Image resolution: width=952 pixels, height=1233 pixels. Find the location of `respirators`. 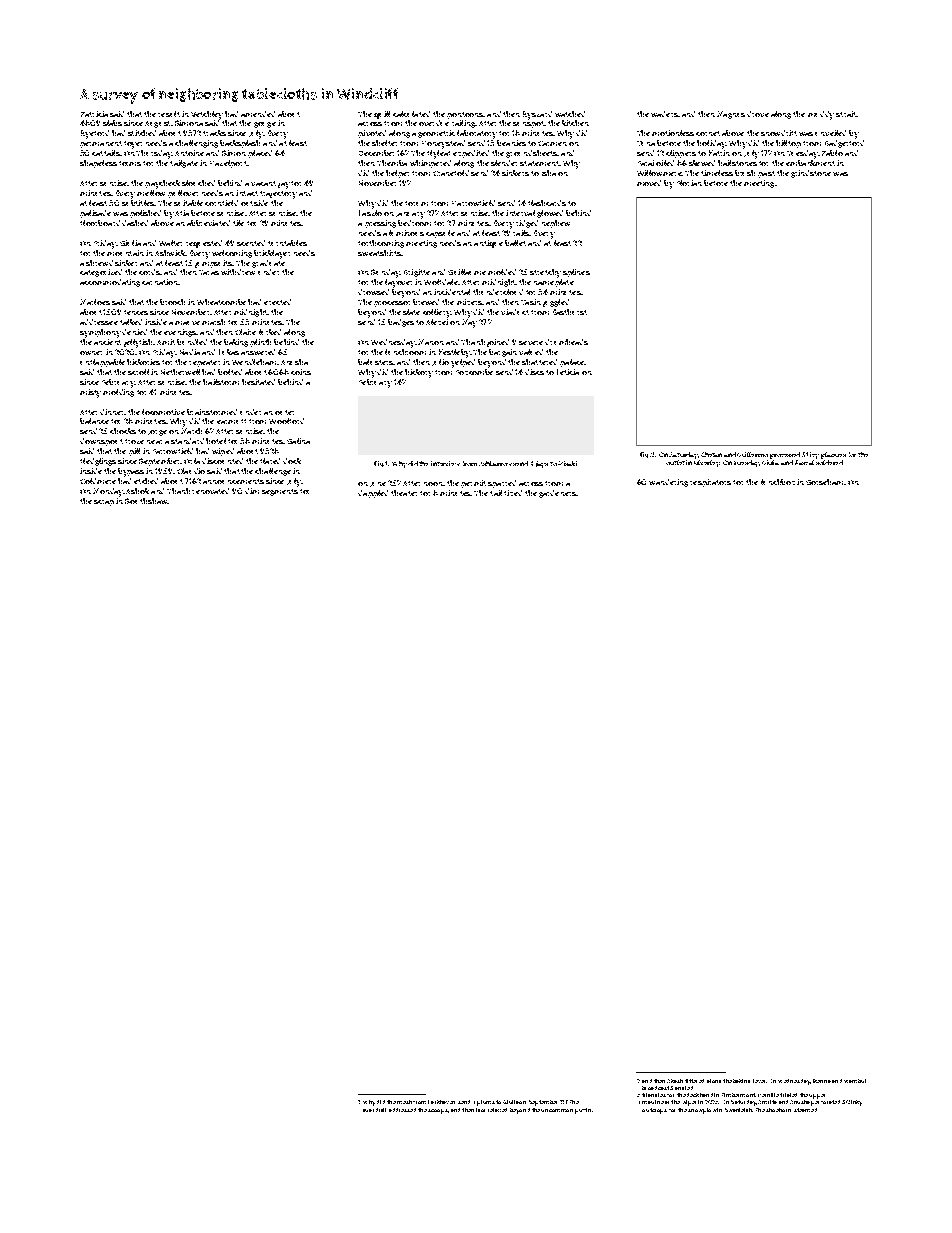

respirators is located at coordinates (710, 483).
